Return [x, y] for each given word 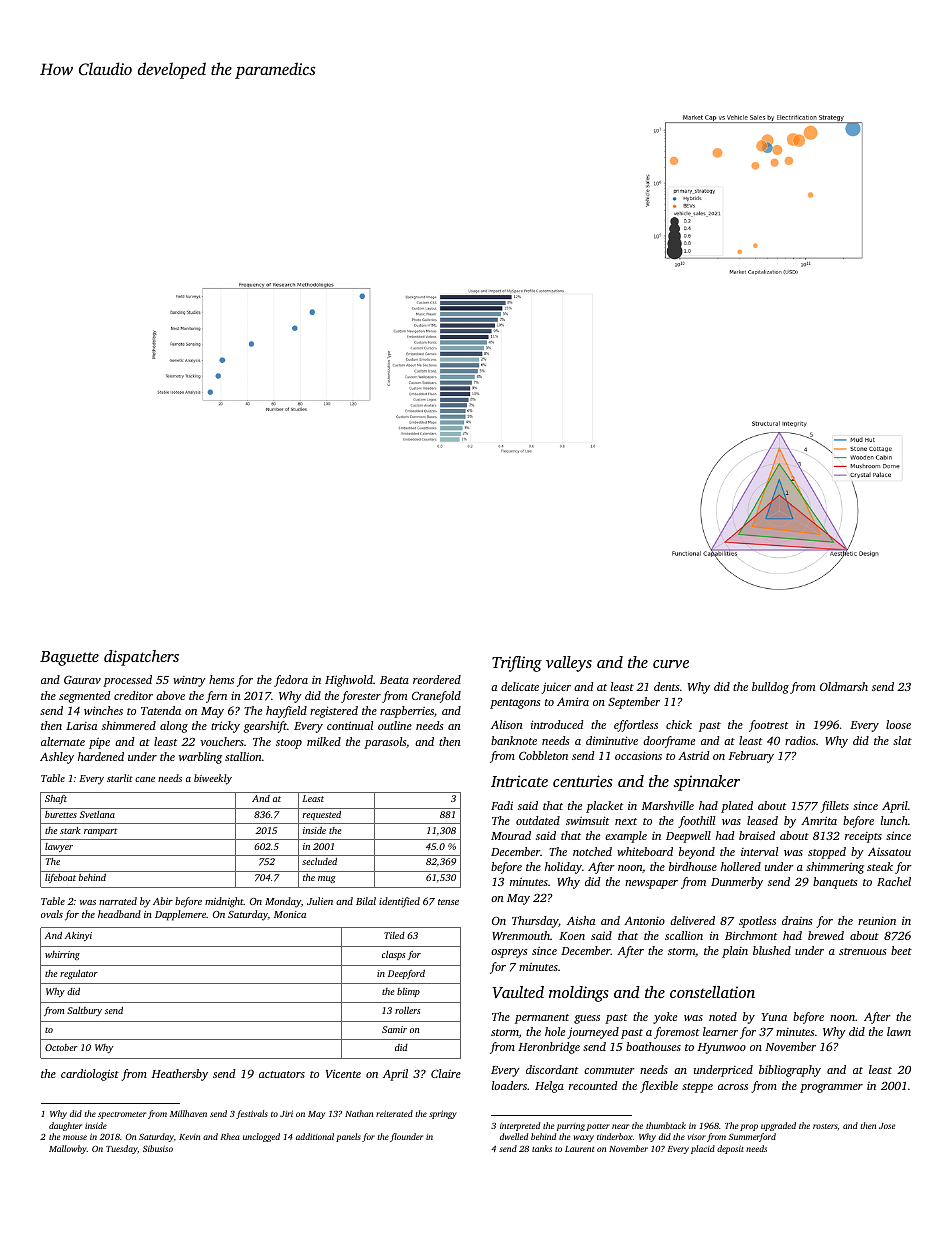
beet [901, 950]
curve [671, 664]
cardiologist [90, 1075]
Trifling [517, 664]
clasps [394, 955]
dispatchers [141, 658]
